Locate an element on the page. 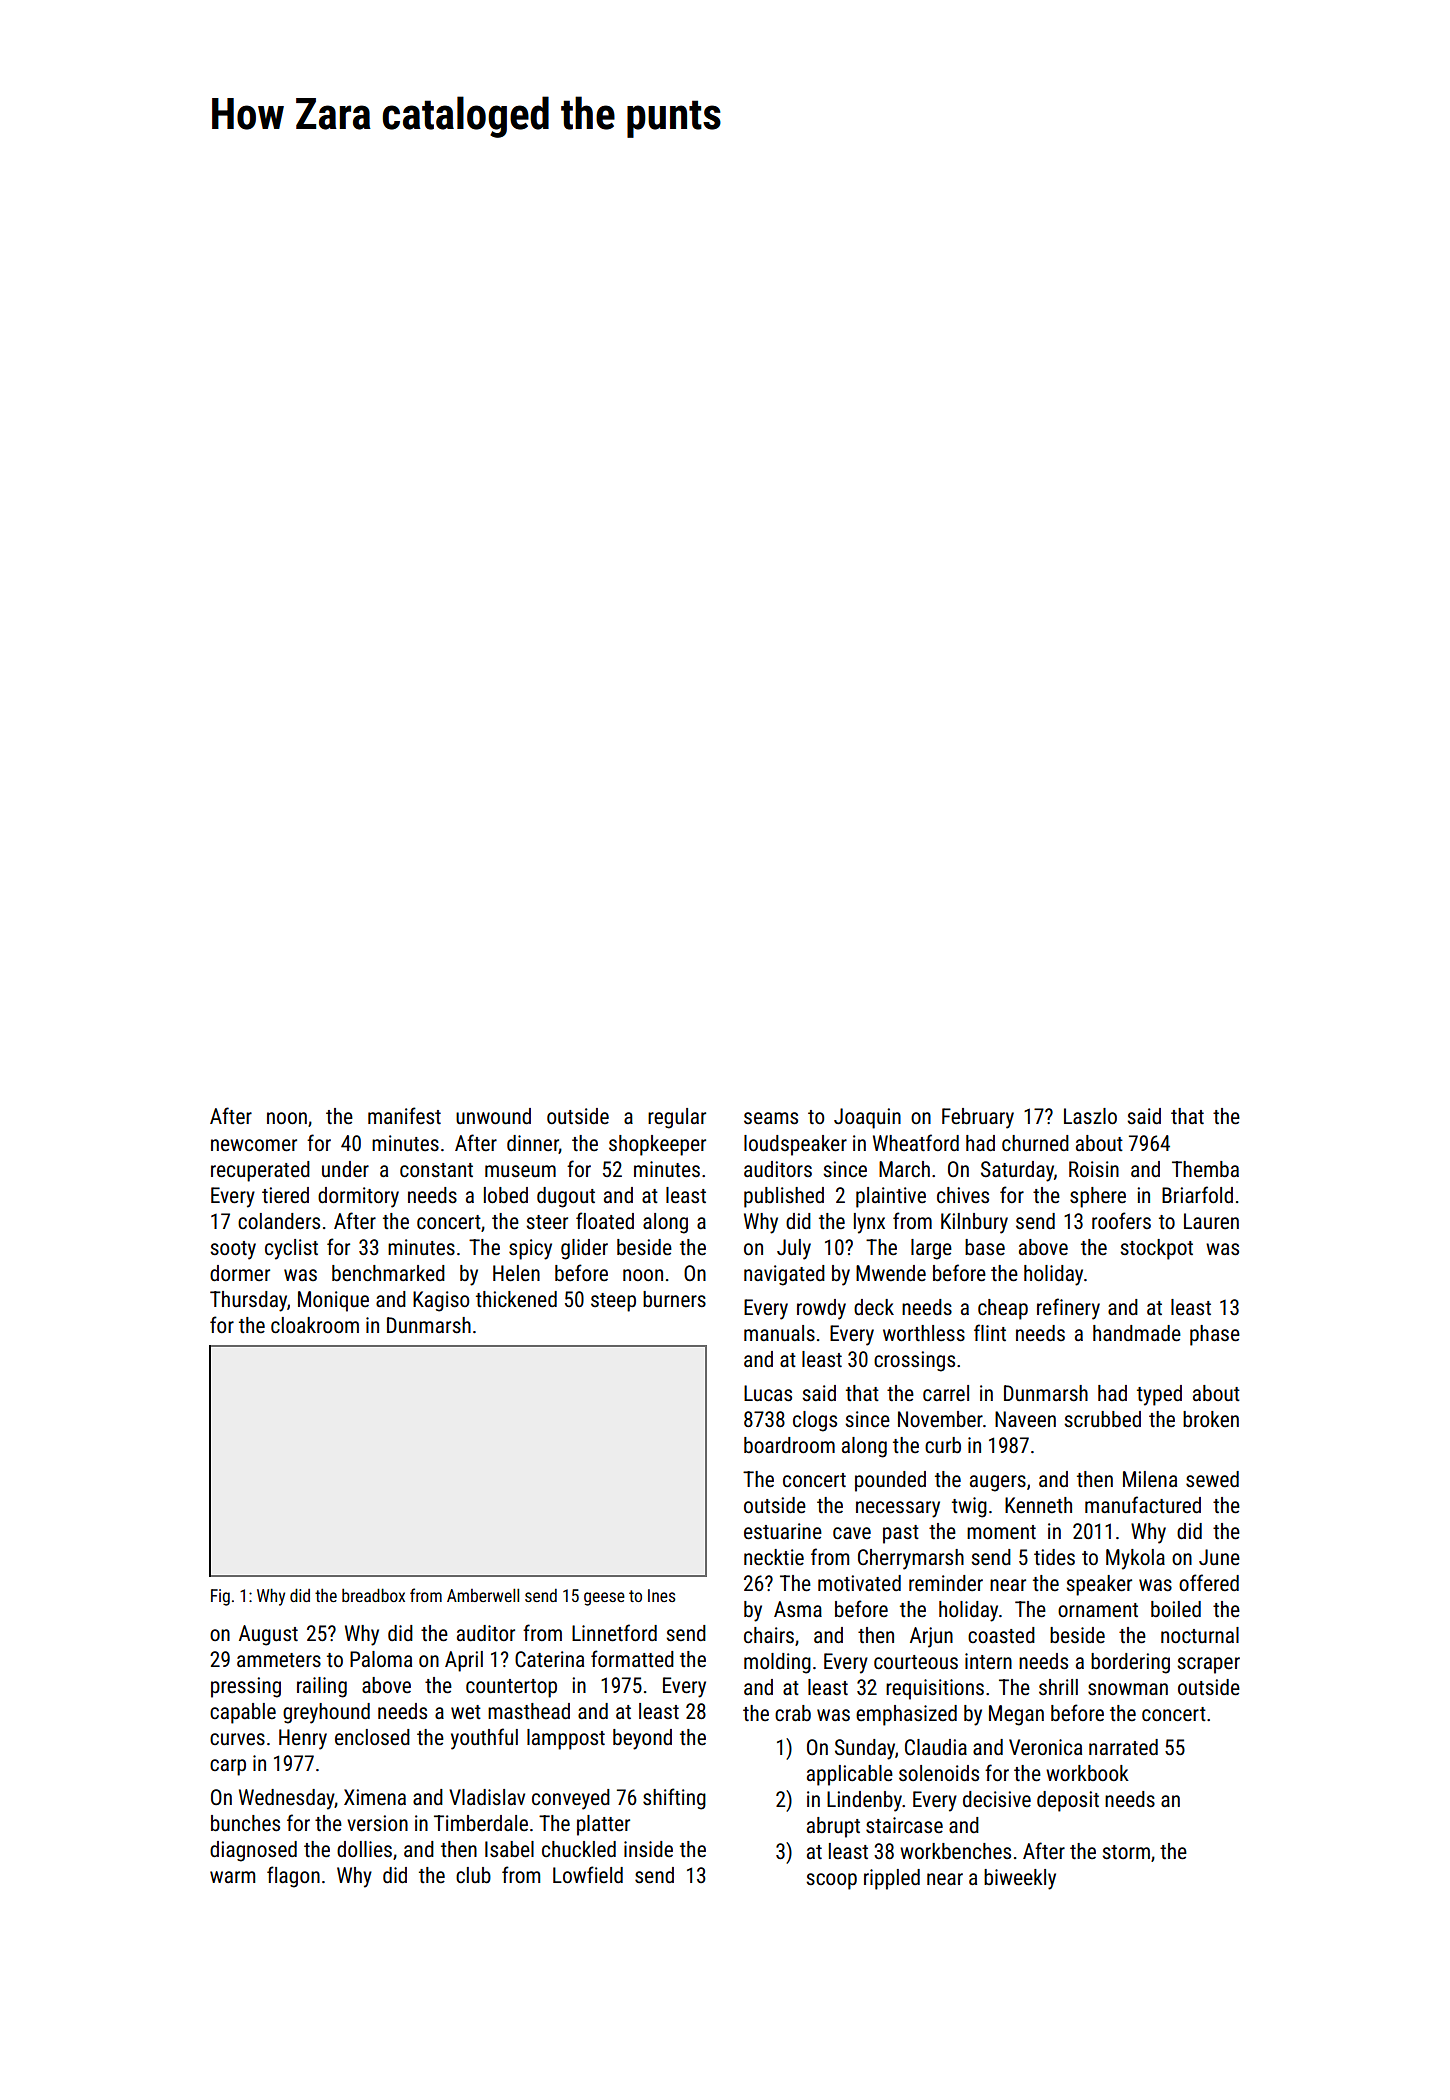 Image resolution: width=1450 pixels, height=2100 pixels. recuperated is located at coordinates (260, 1171).
